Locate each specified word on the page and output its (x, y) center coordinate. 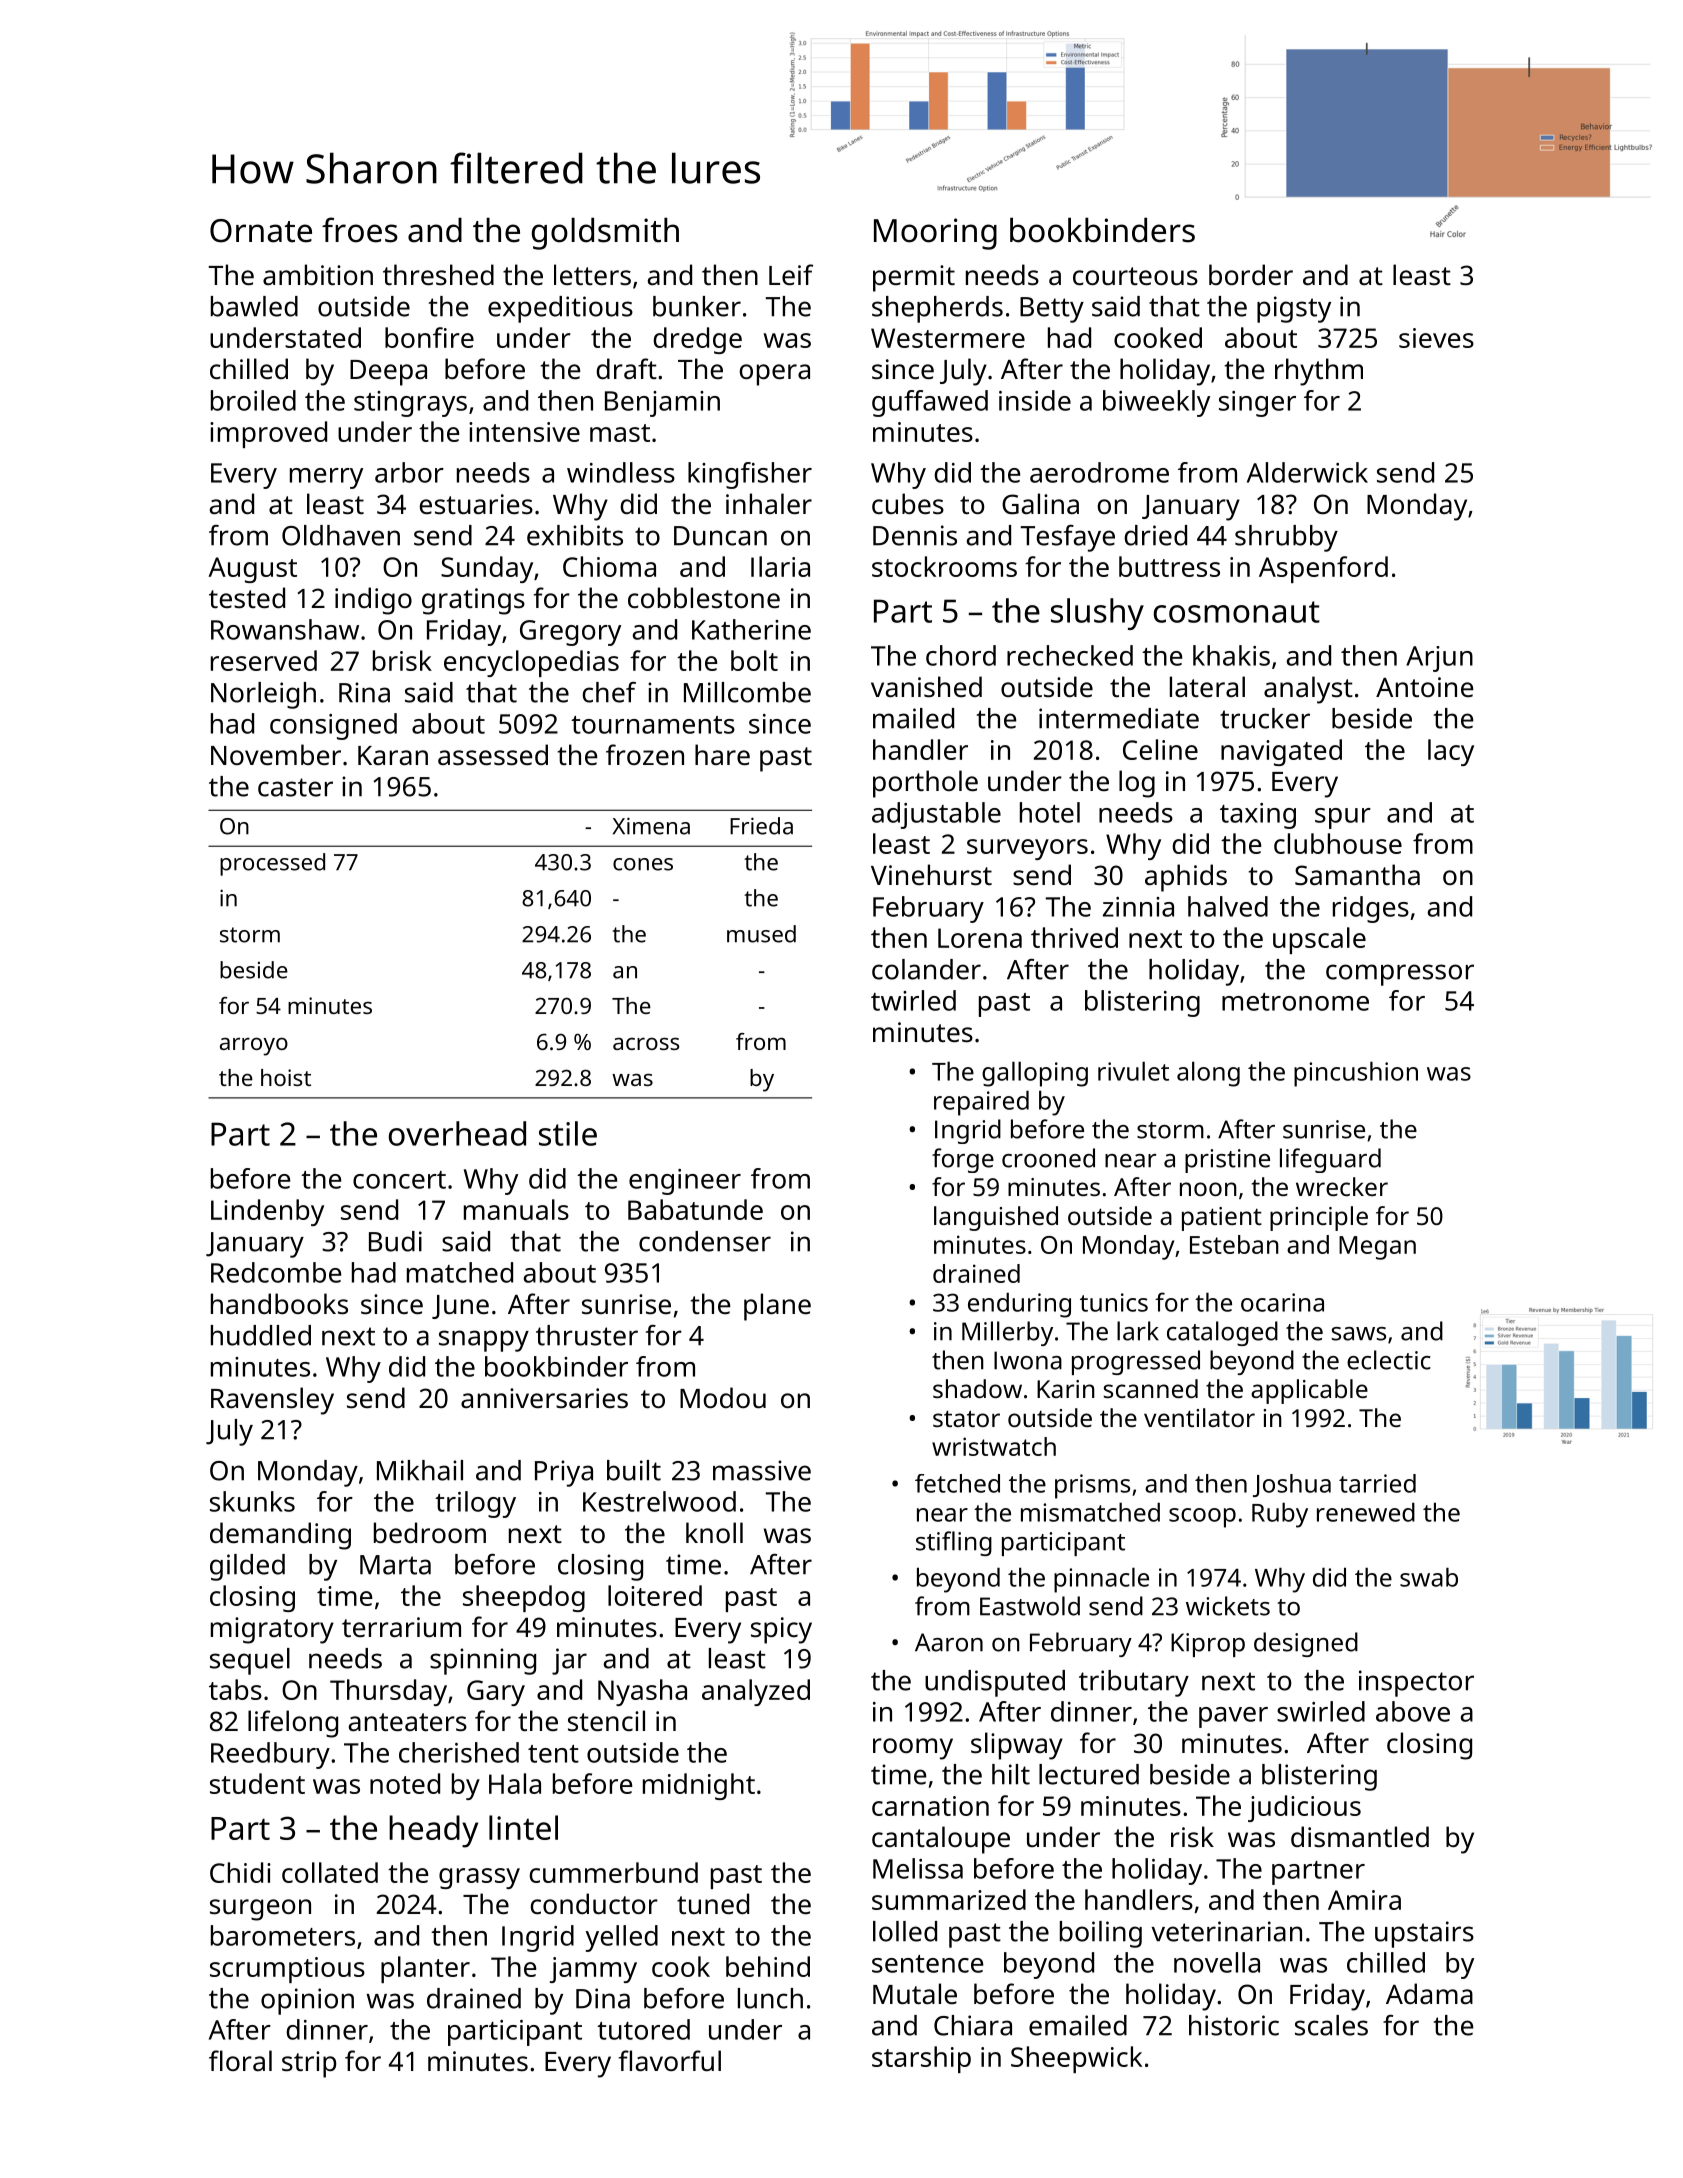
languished (996, 1218)
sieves (1436, 338)
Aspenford (1323, 569)
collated (330, 1872)
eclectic (1389, 1360)
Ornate (261, 231)
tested (247, 598)
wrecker (1342, 1186)
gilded (247, 1567)
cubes (908, 504)
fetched (957, 1483)
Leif (791, 275)
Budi (395, 1241)
